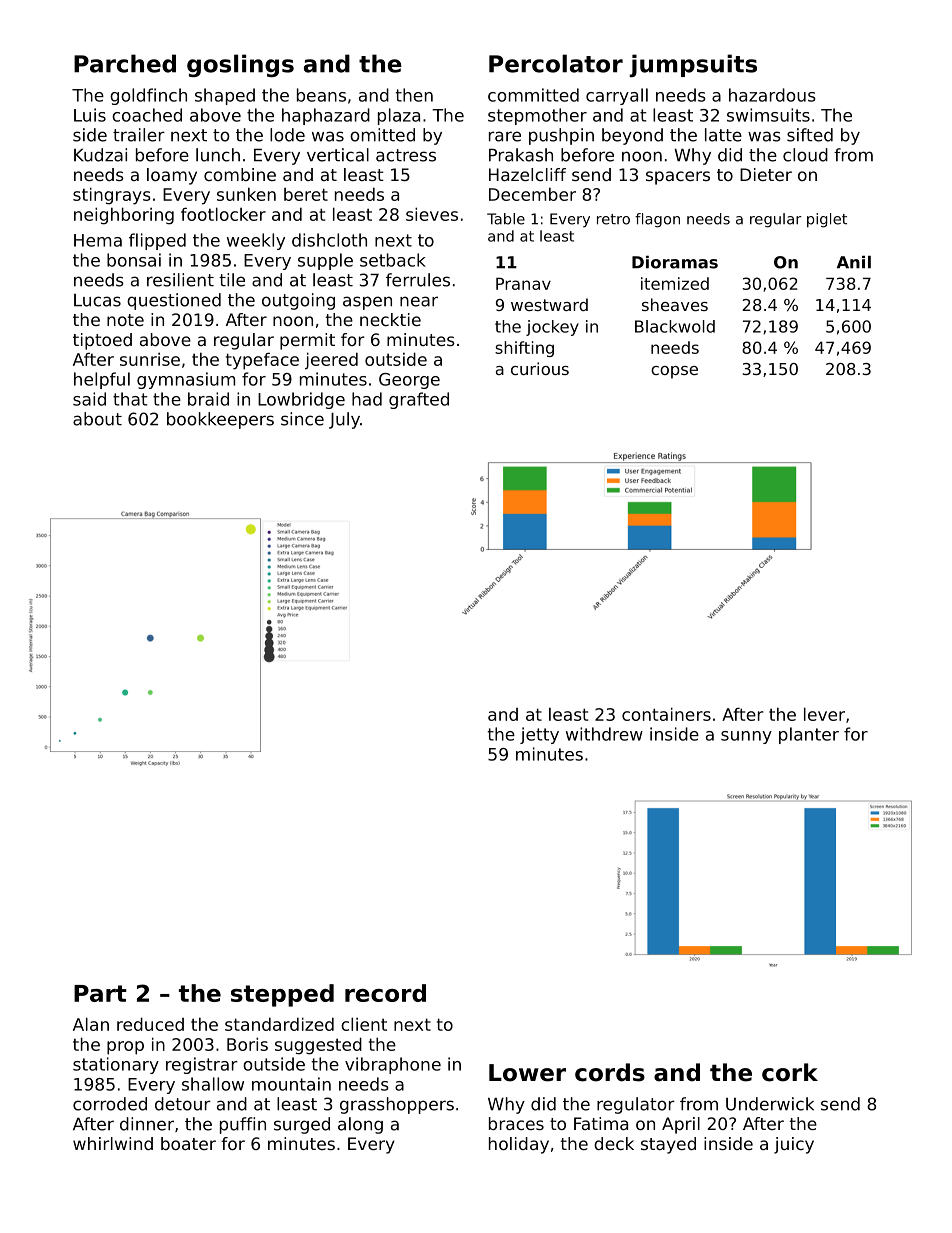  What do you see at coordinates (188, 1143) in the image?
I see `boater` at bounding box center [188, 1143].
